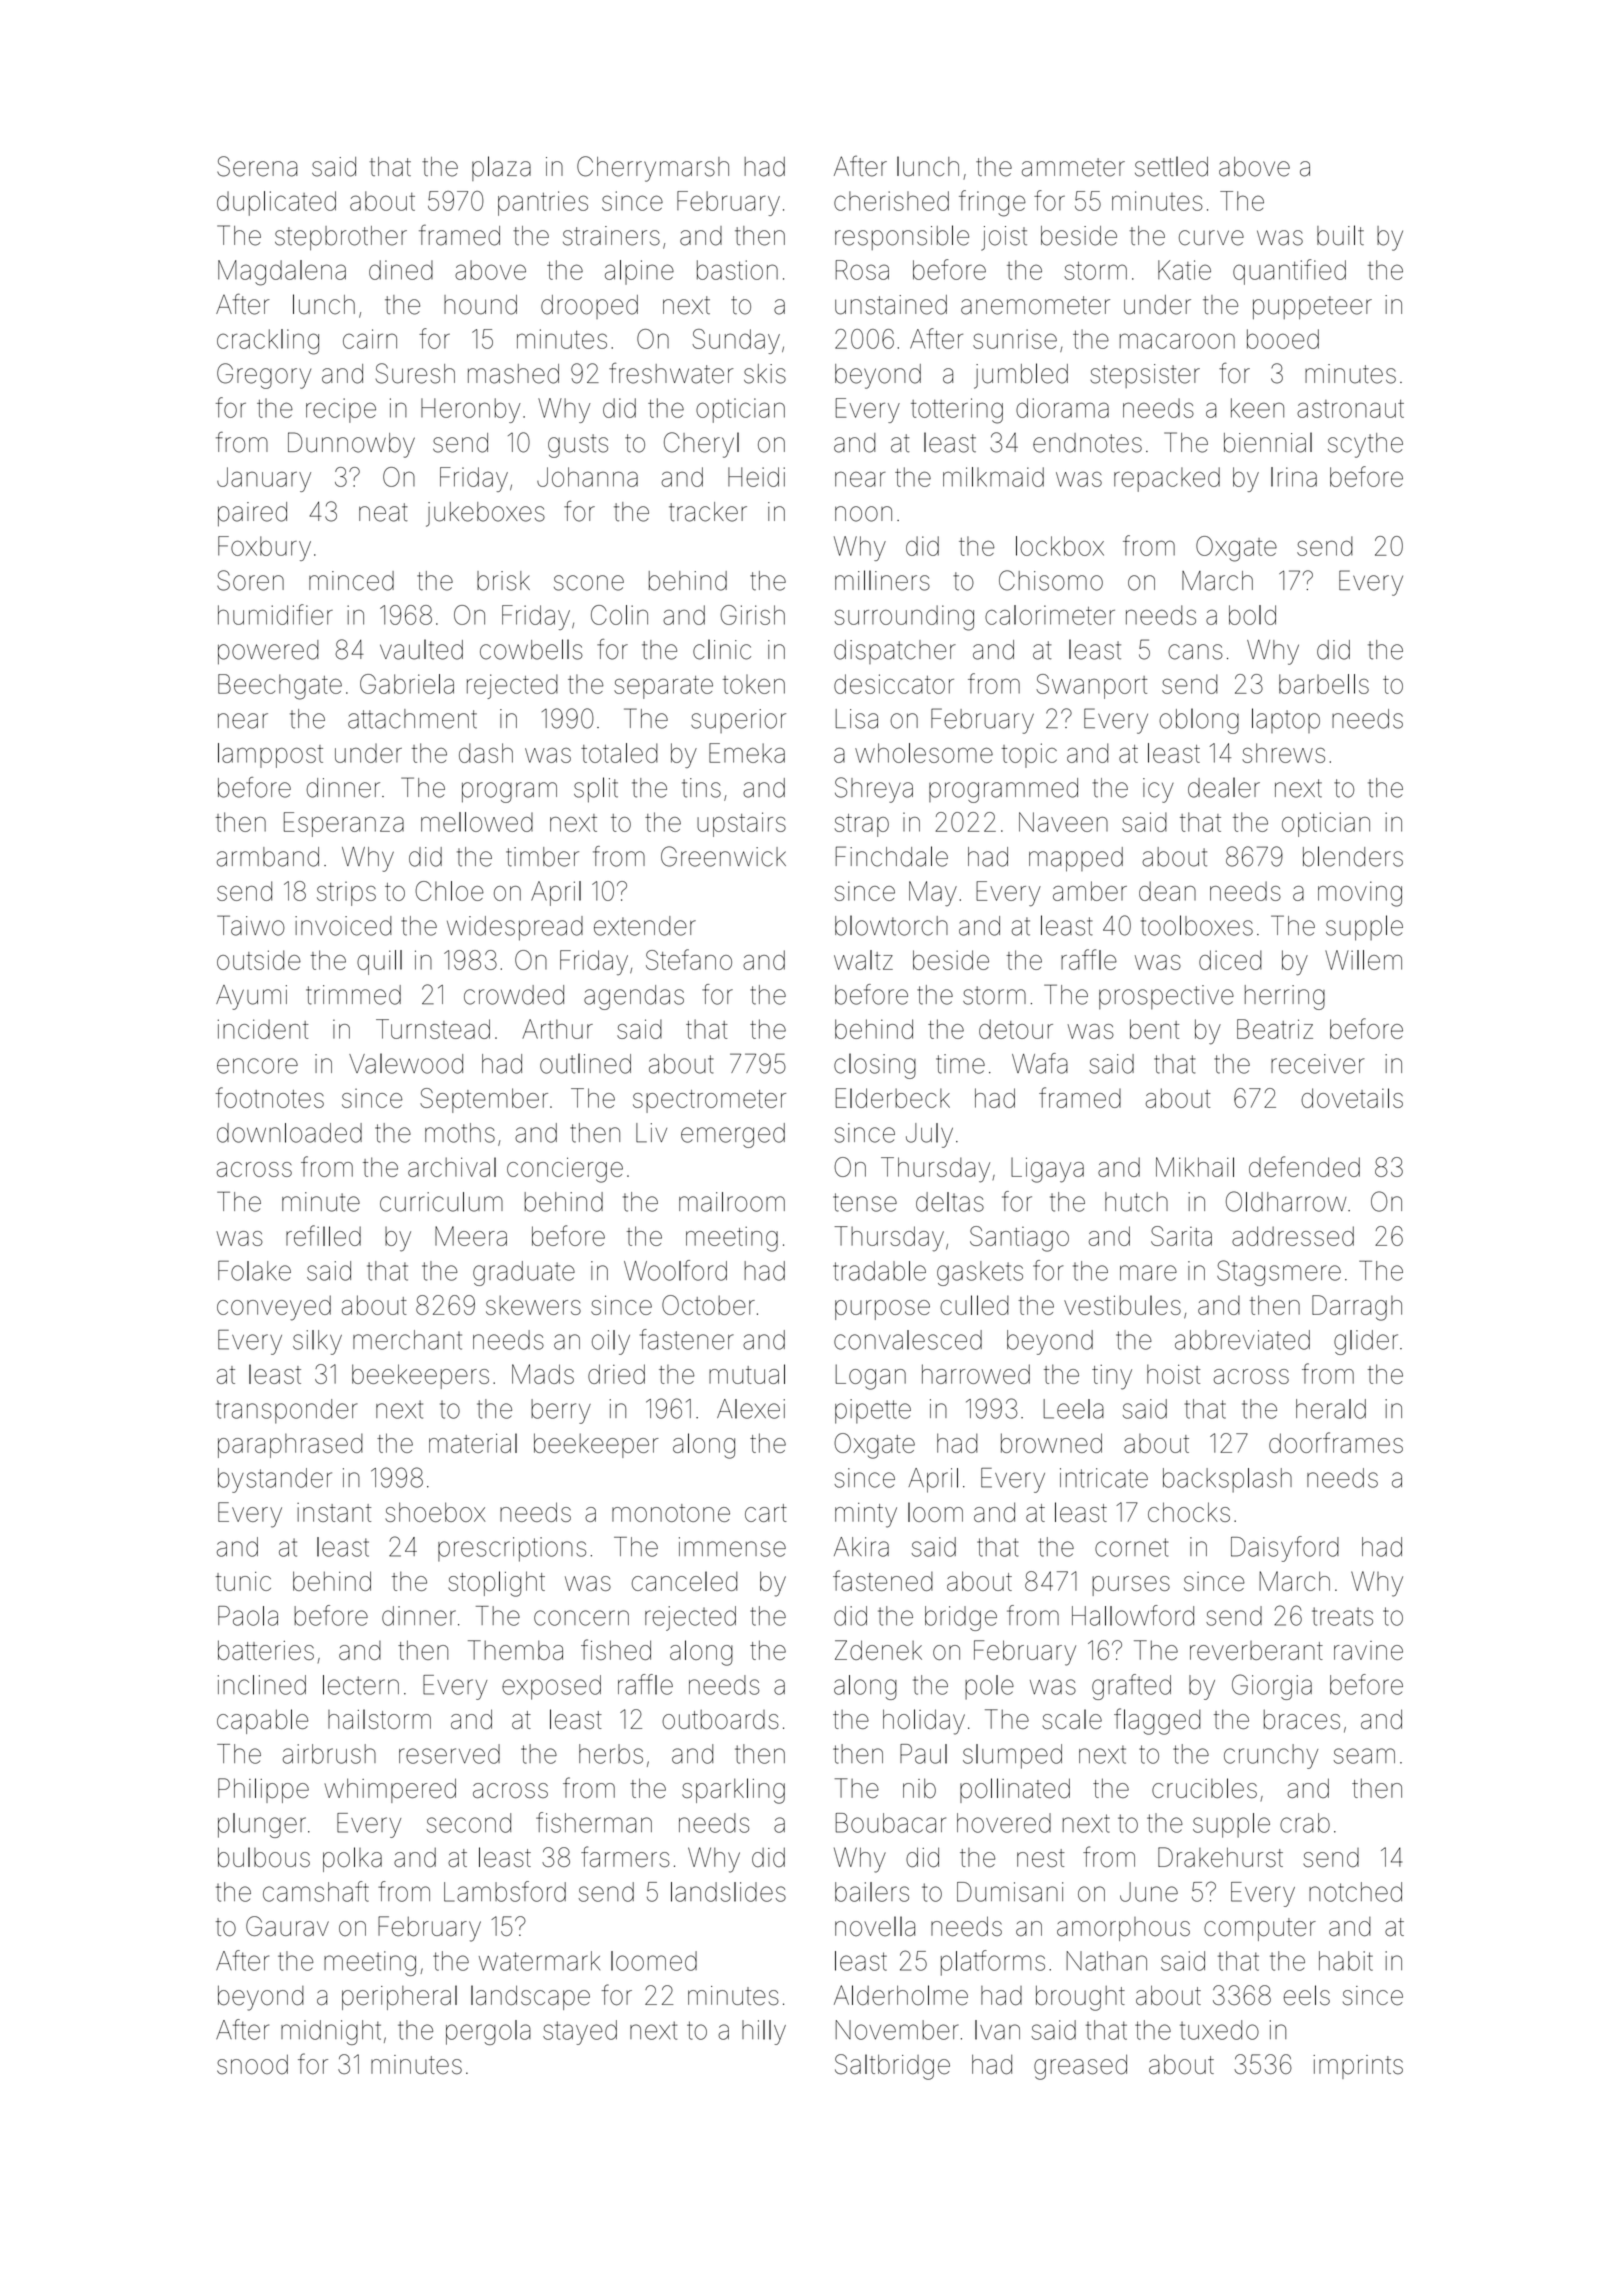  Describe the element at coordinates (264, 1857) in the document. I see `bulbous` at that location.
